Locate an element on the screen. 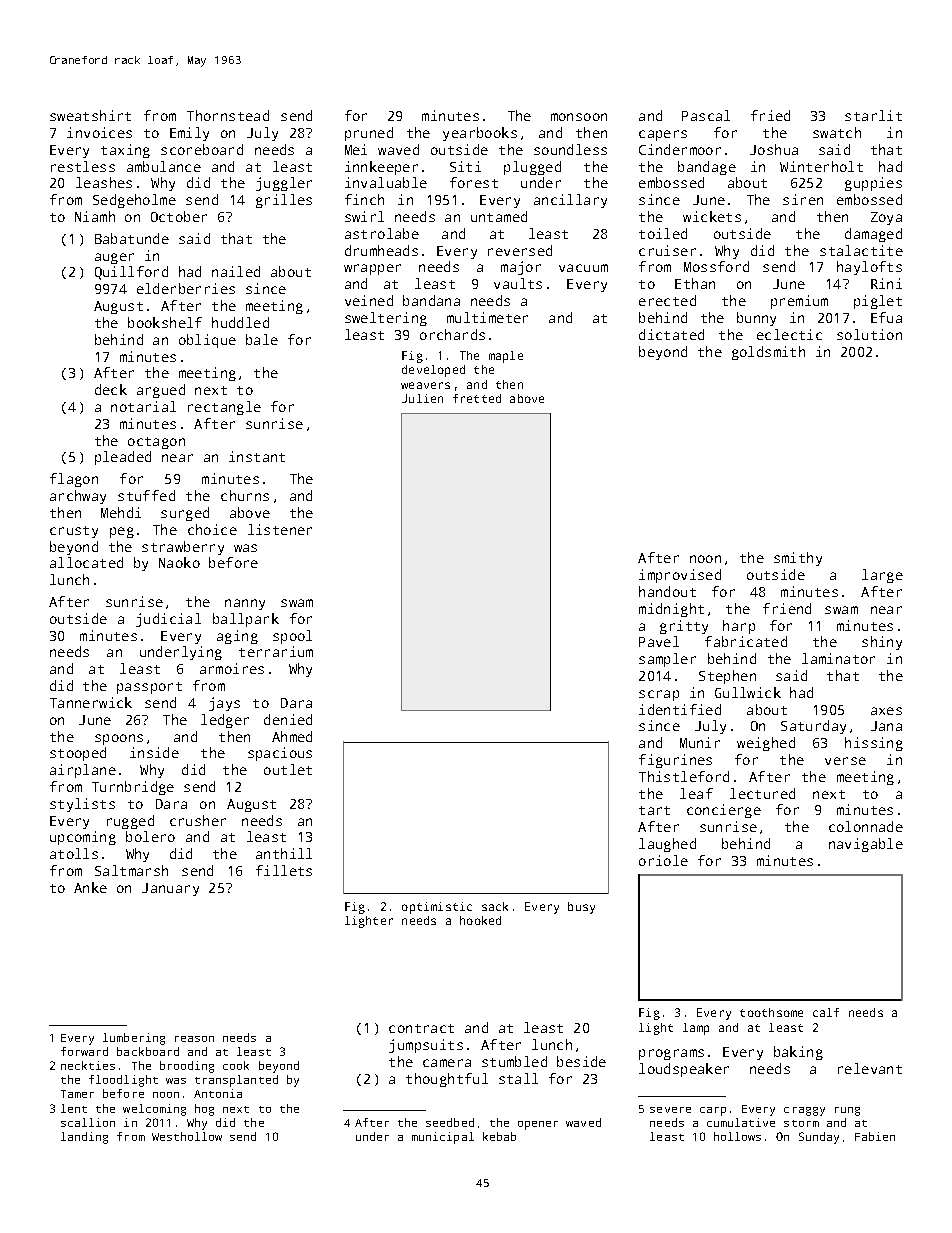  concierge is located at coordinates (724, 811).
